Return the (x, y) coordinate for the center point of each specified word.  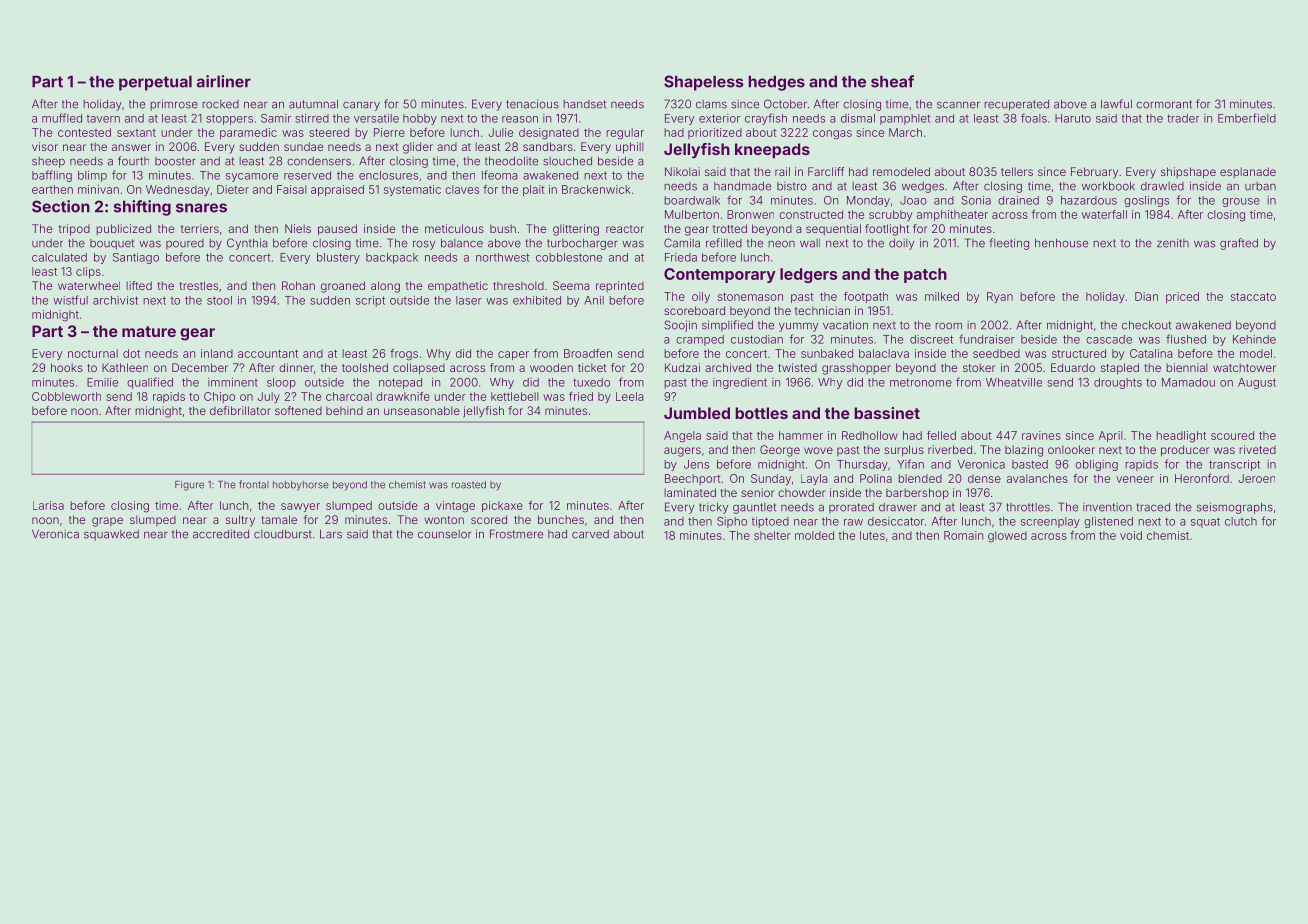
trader (1183, 118)
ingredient (740, 383)
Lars (331, 534)
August (1257, 383)
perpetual (155, 83)
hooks (67, 367)
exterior (719, 118)
